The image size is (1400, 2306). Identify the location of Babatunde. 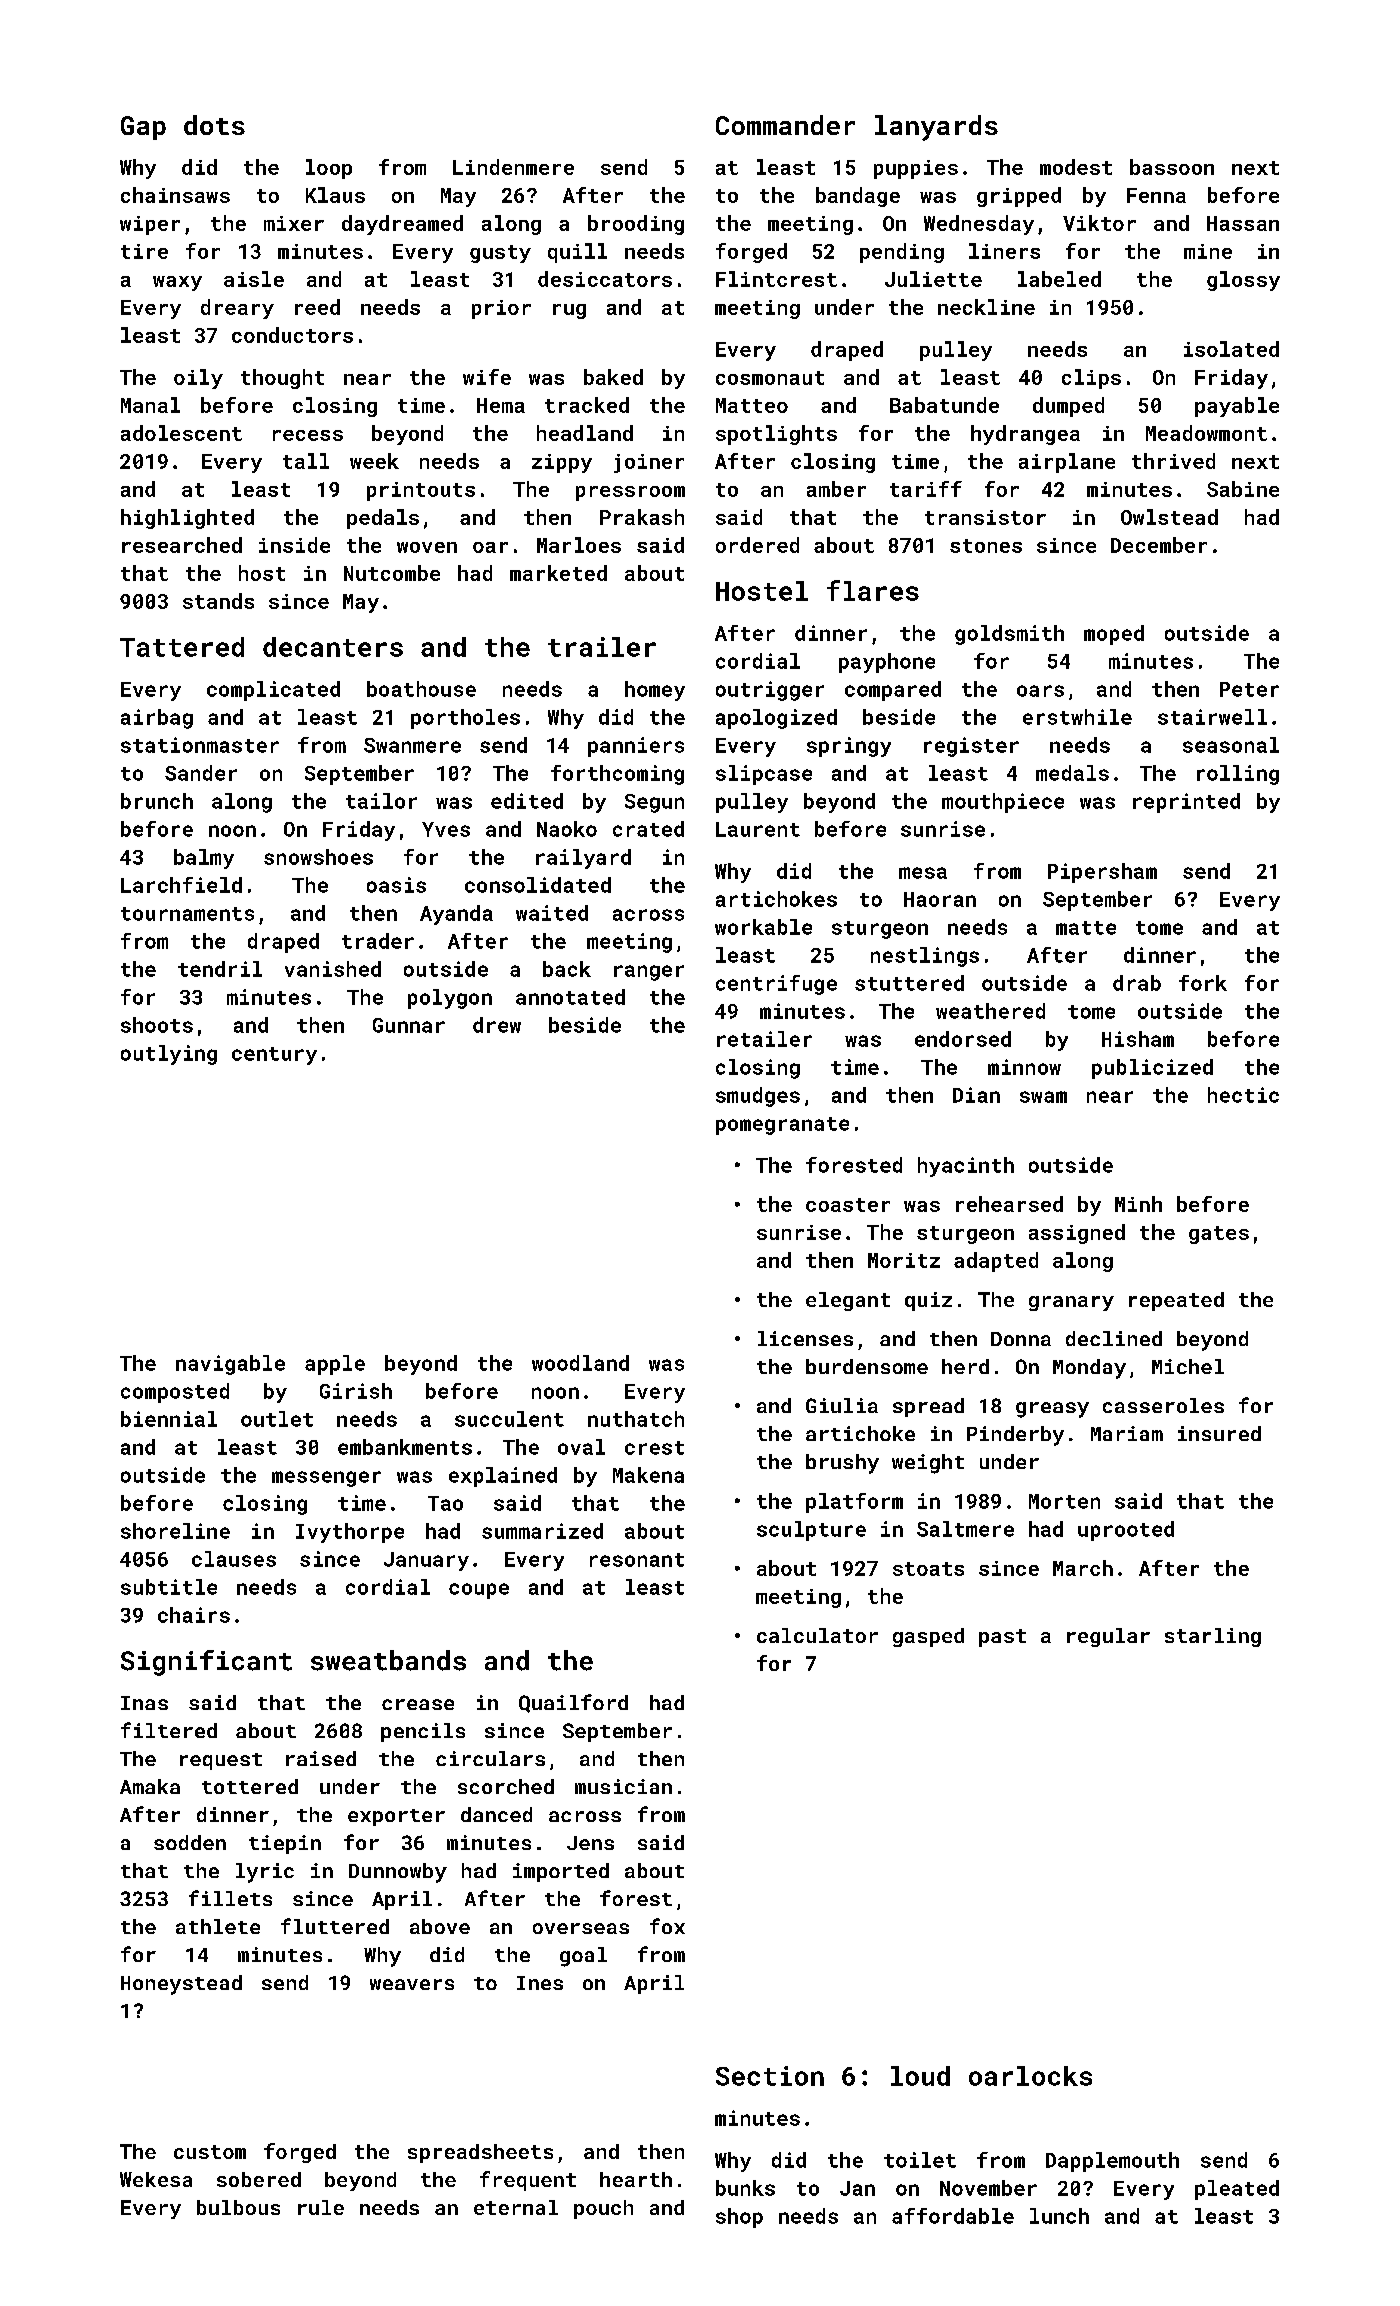
(944, 405).
